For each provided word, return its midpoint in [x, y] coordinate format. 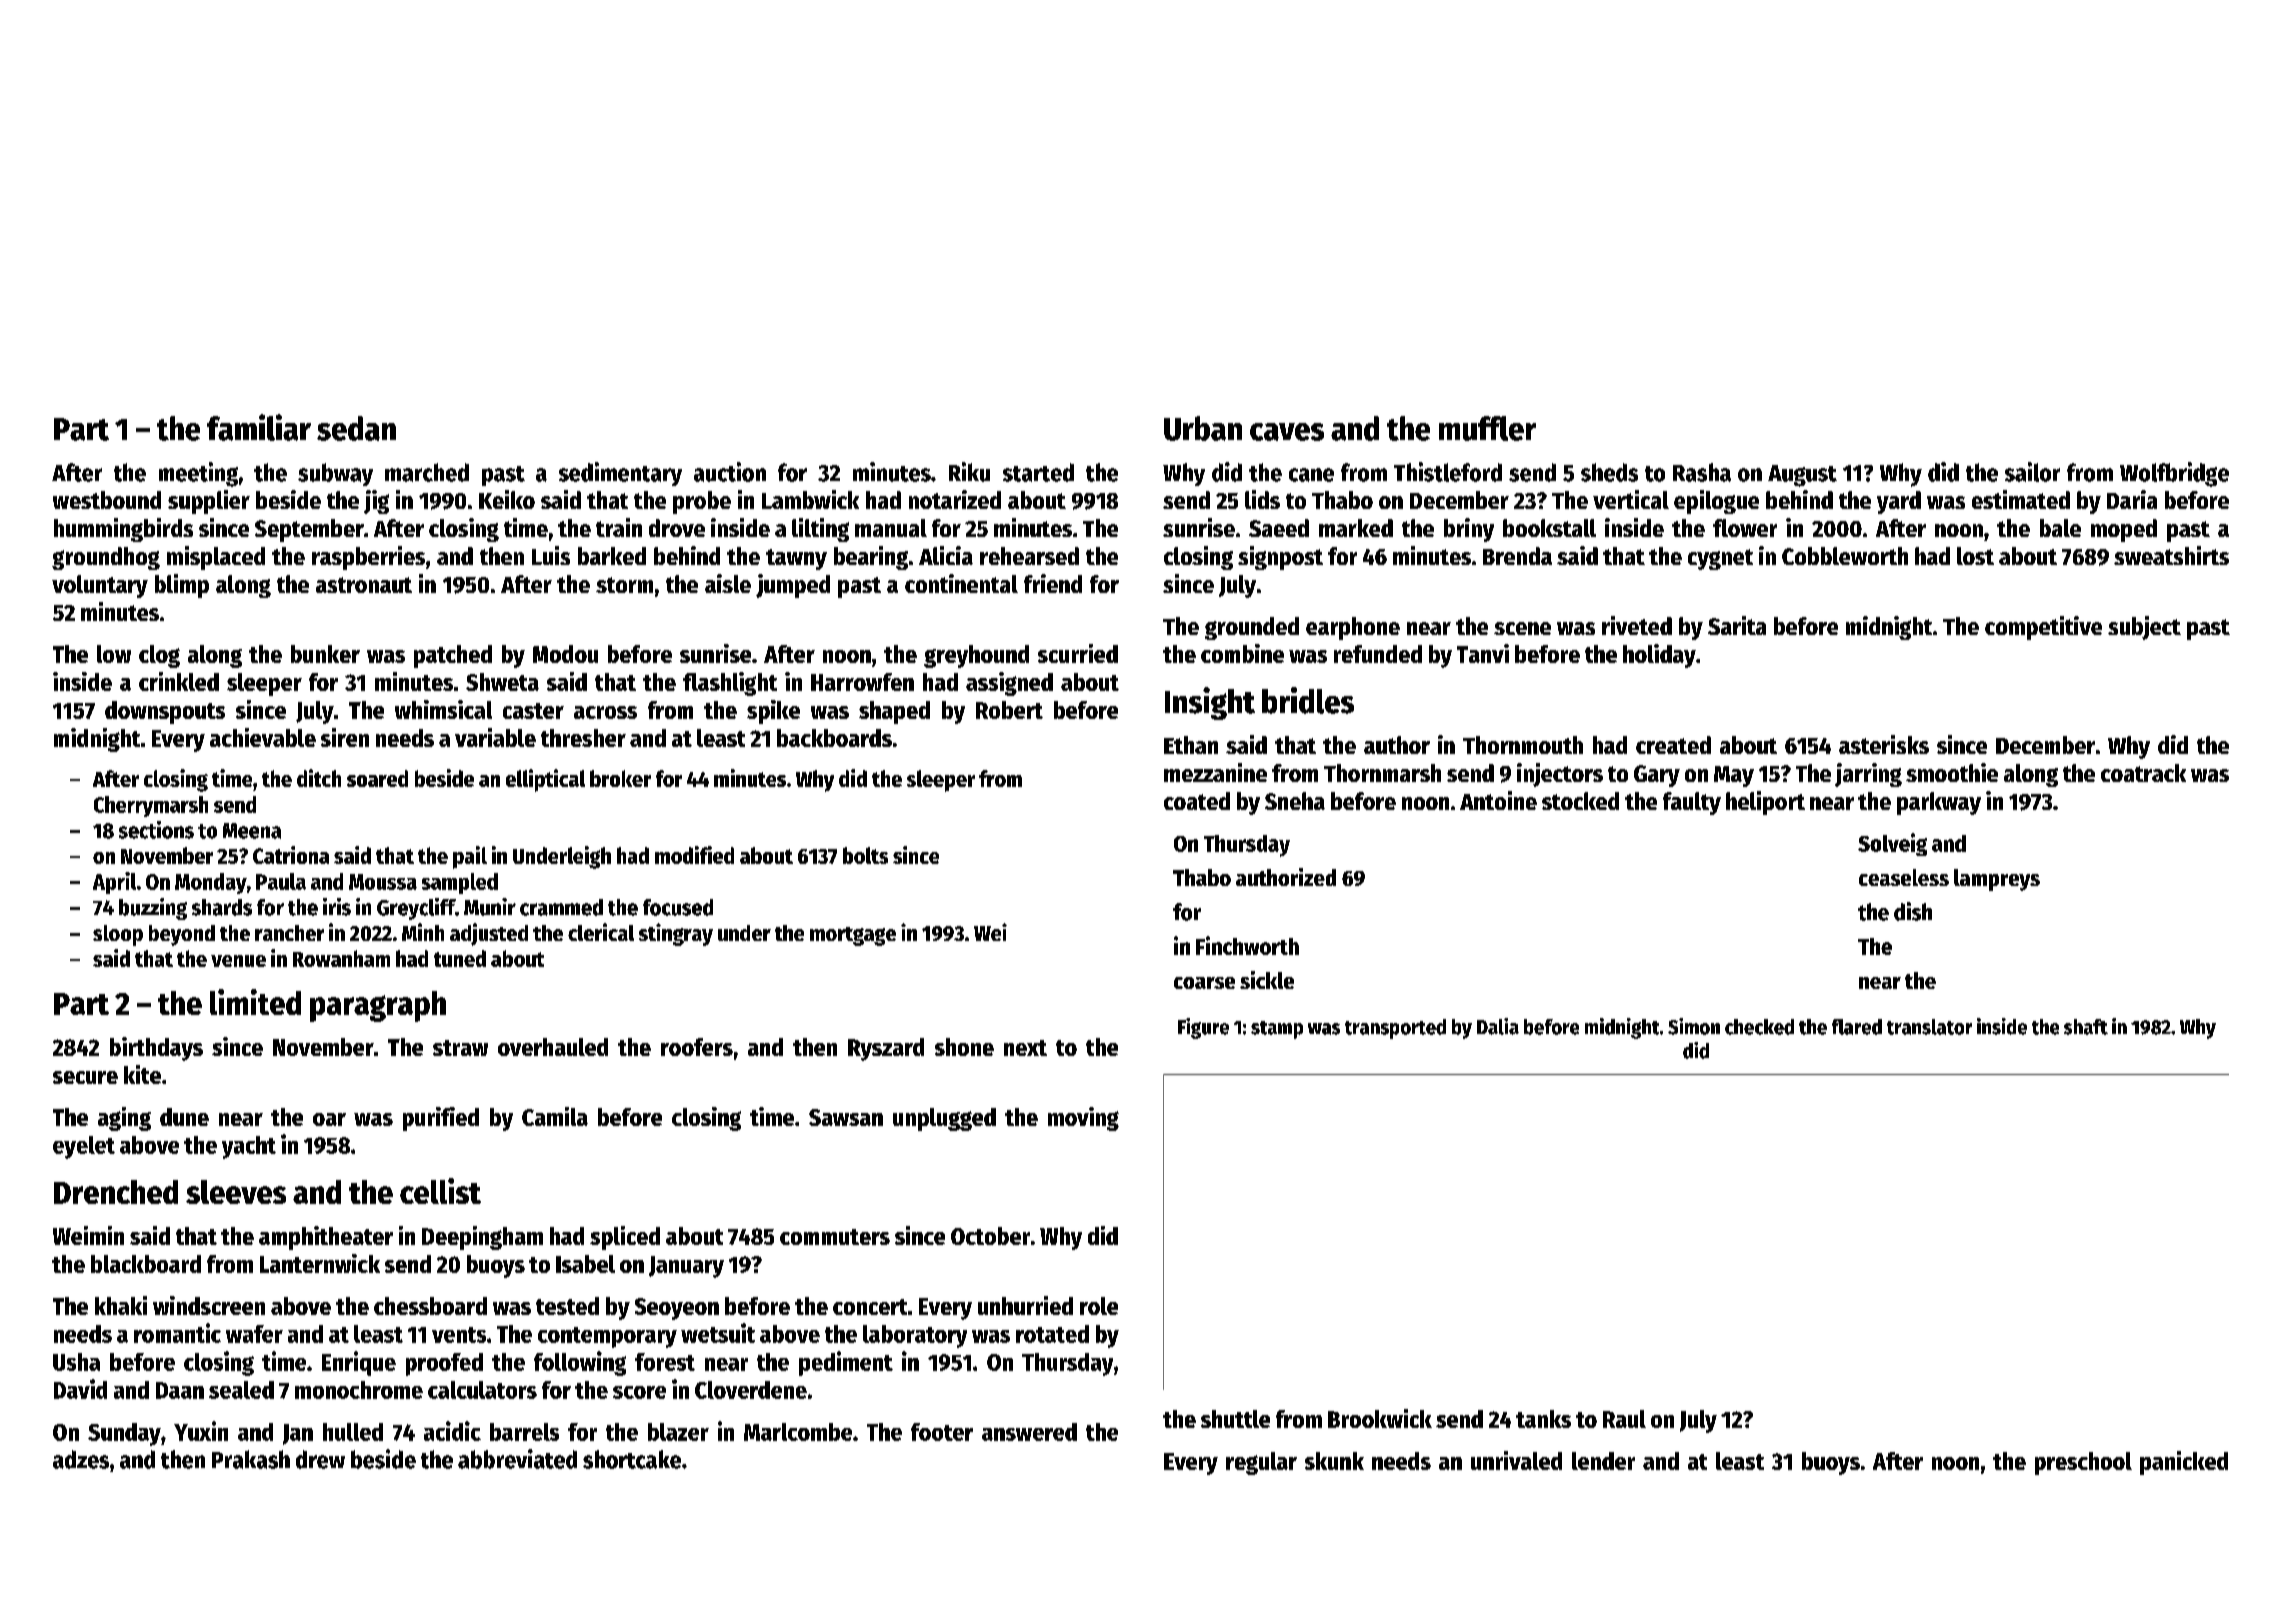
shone [964, 1047]
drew [320, 1459]
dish [1913, 911]
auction [730, 472]
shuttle [1235, 1419]
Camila [555, 1116]
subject [2144, 628]
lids [1262, 499]
